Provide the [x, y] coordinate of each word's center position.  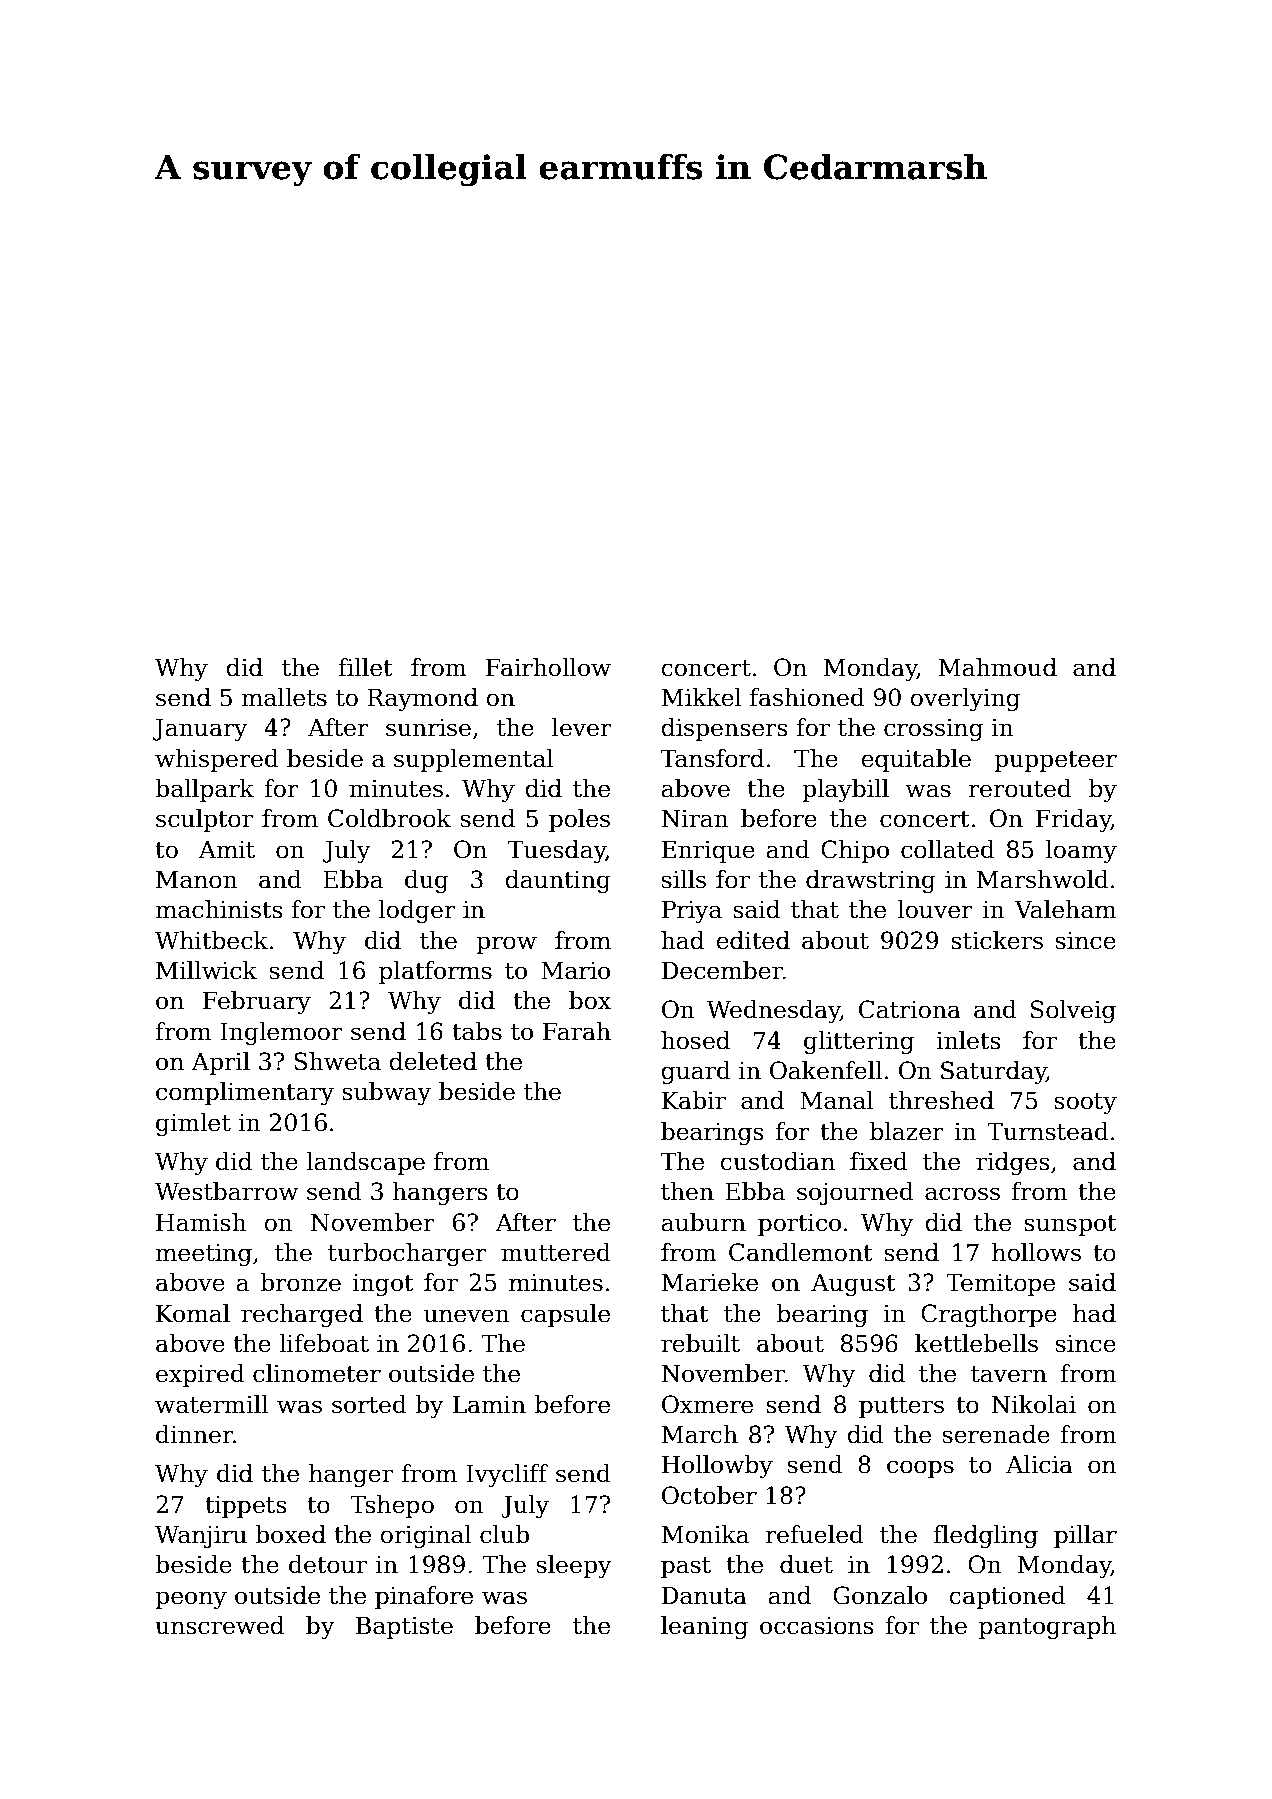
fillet [365, 667]
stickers [997, 940]
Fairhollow [548, 667]
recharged [302, 1315]
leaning [704, 1627]
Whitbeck [211, 940]
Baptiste [404, 1627]
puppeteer [1055, 761]
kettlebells [976, 1343]
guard [696, 1072]
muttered [556, 1252]
